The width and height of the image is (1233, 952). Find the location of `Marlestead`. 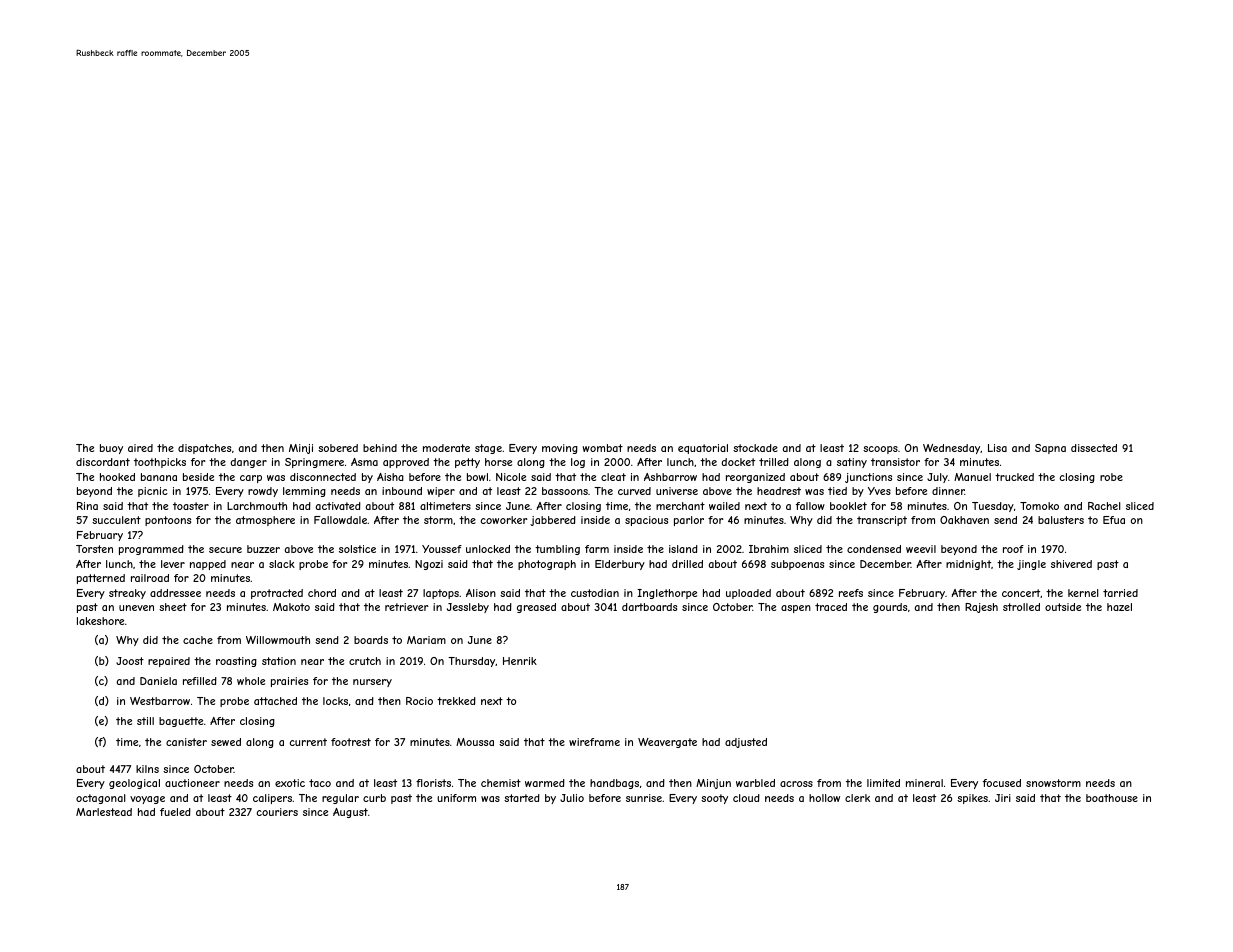

Marlestead is located at coordinates (104, 812).
